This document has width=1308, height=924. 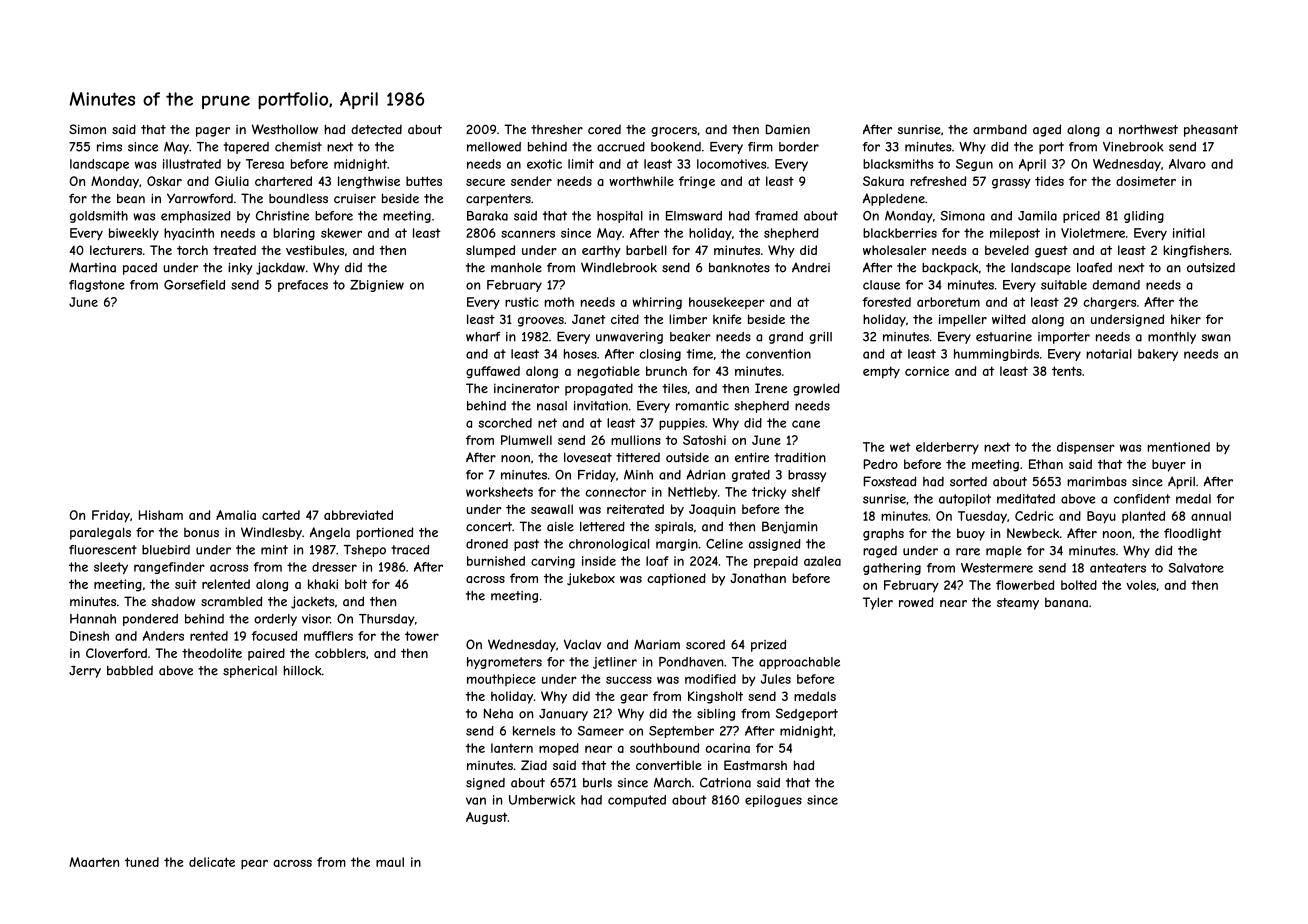 What do you see at coordinates (1187, 164) in the document?
I see `Alvaro` at bounding box center [1187, 164].
